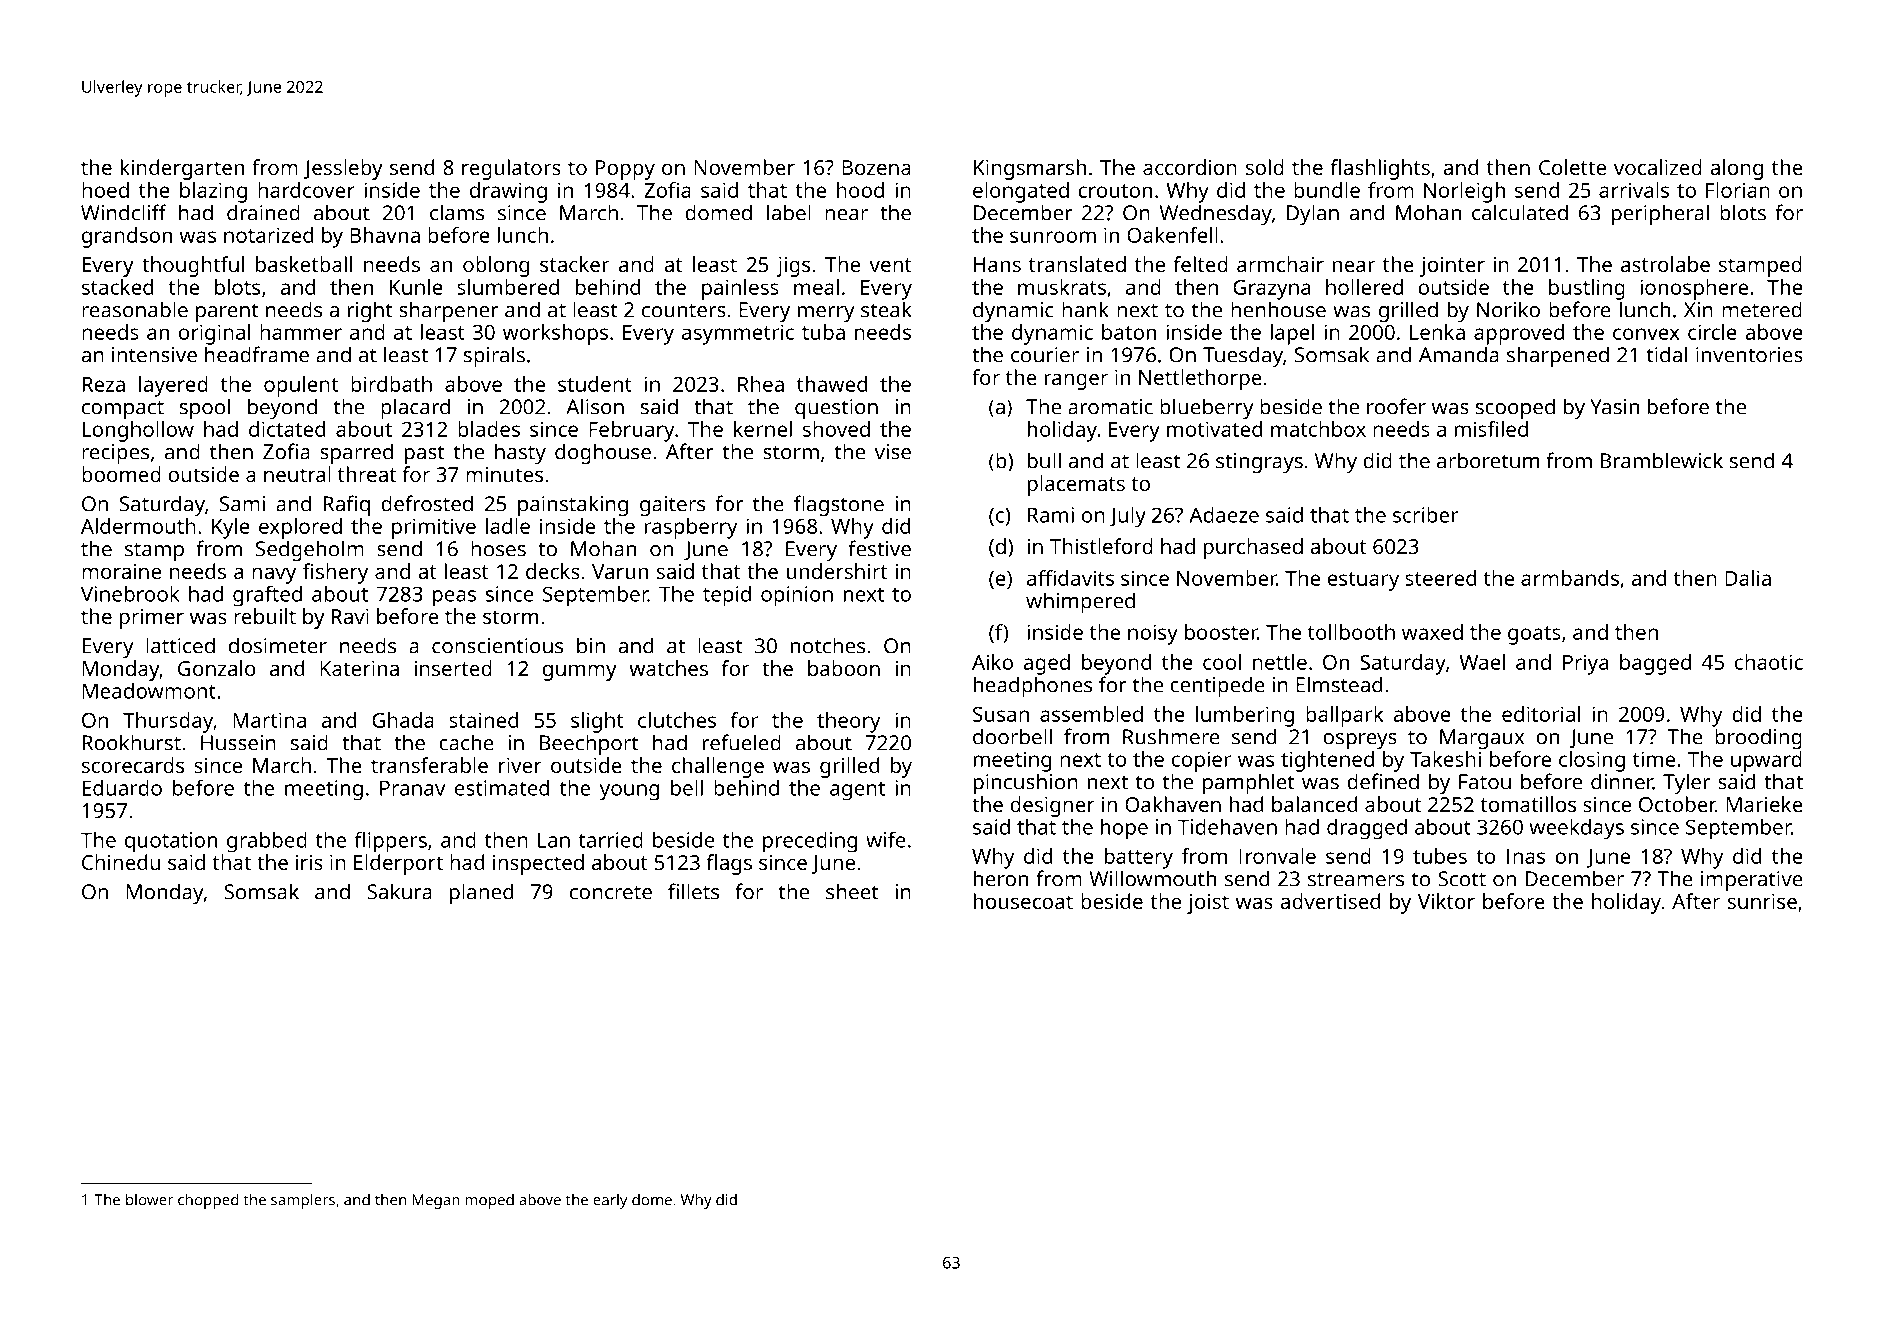 This image has height=1332, width=1884. What do you see at coordinates (610, 840) in the image?
I see `tarried` at bounding box center [610, 840].
